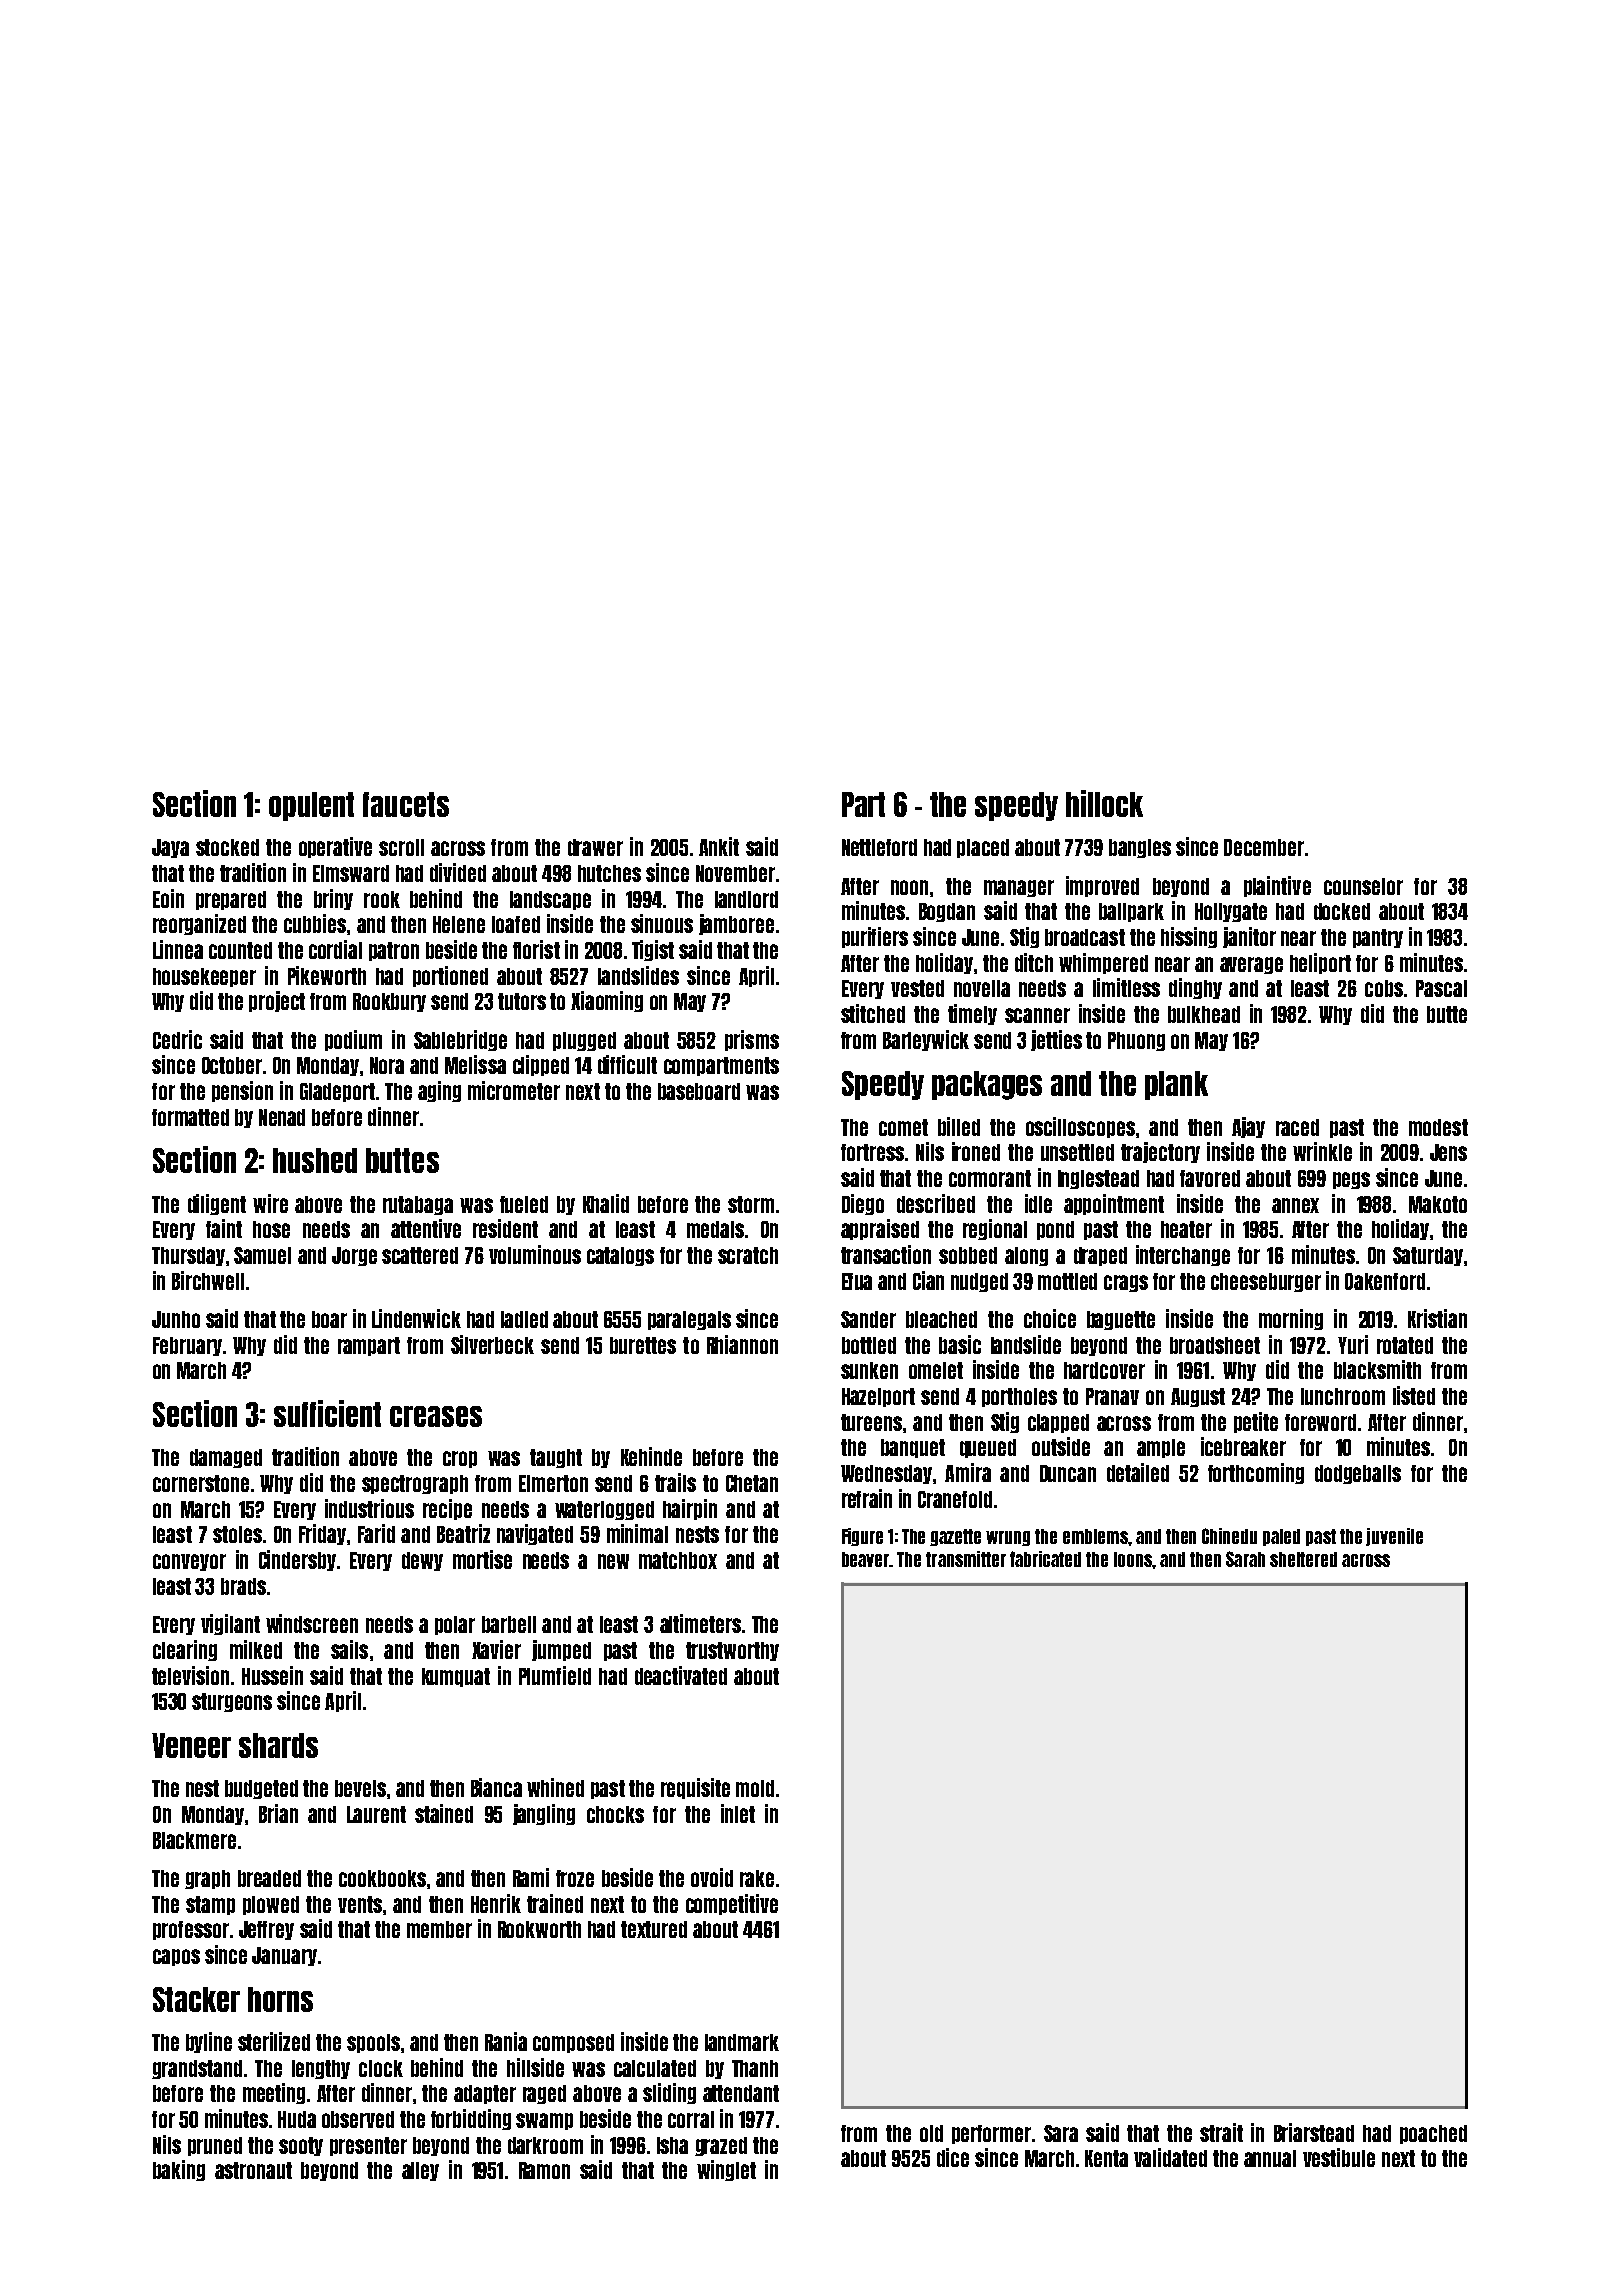 The image size is (1620, 2292). What do you see at coordinates (1303, 1559) in the document?
I see `sheltered` at bounding box center [1303, 1559].
